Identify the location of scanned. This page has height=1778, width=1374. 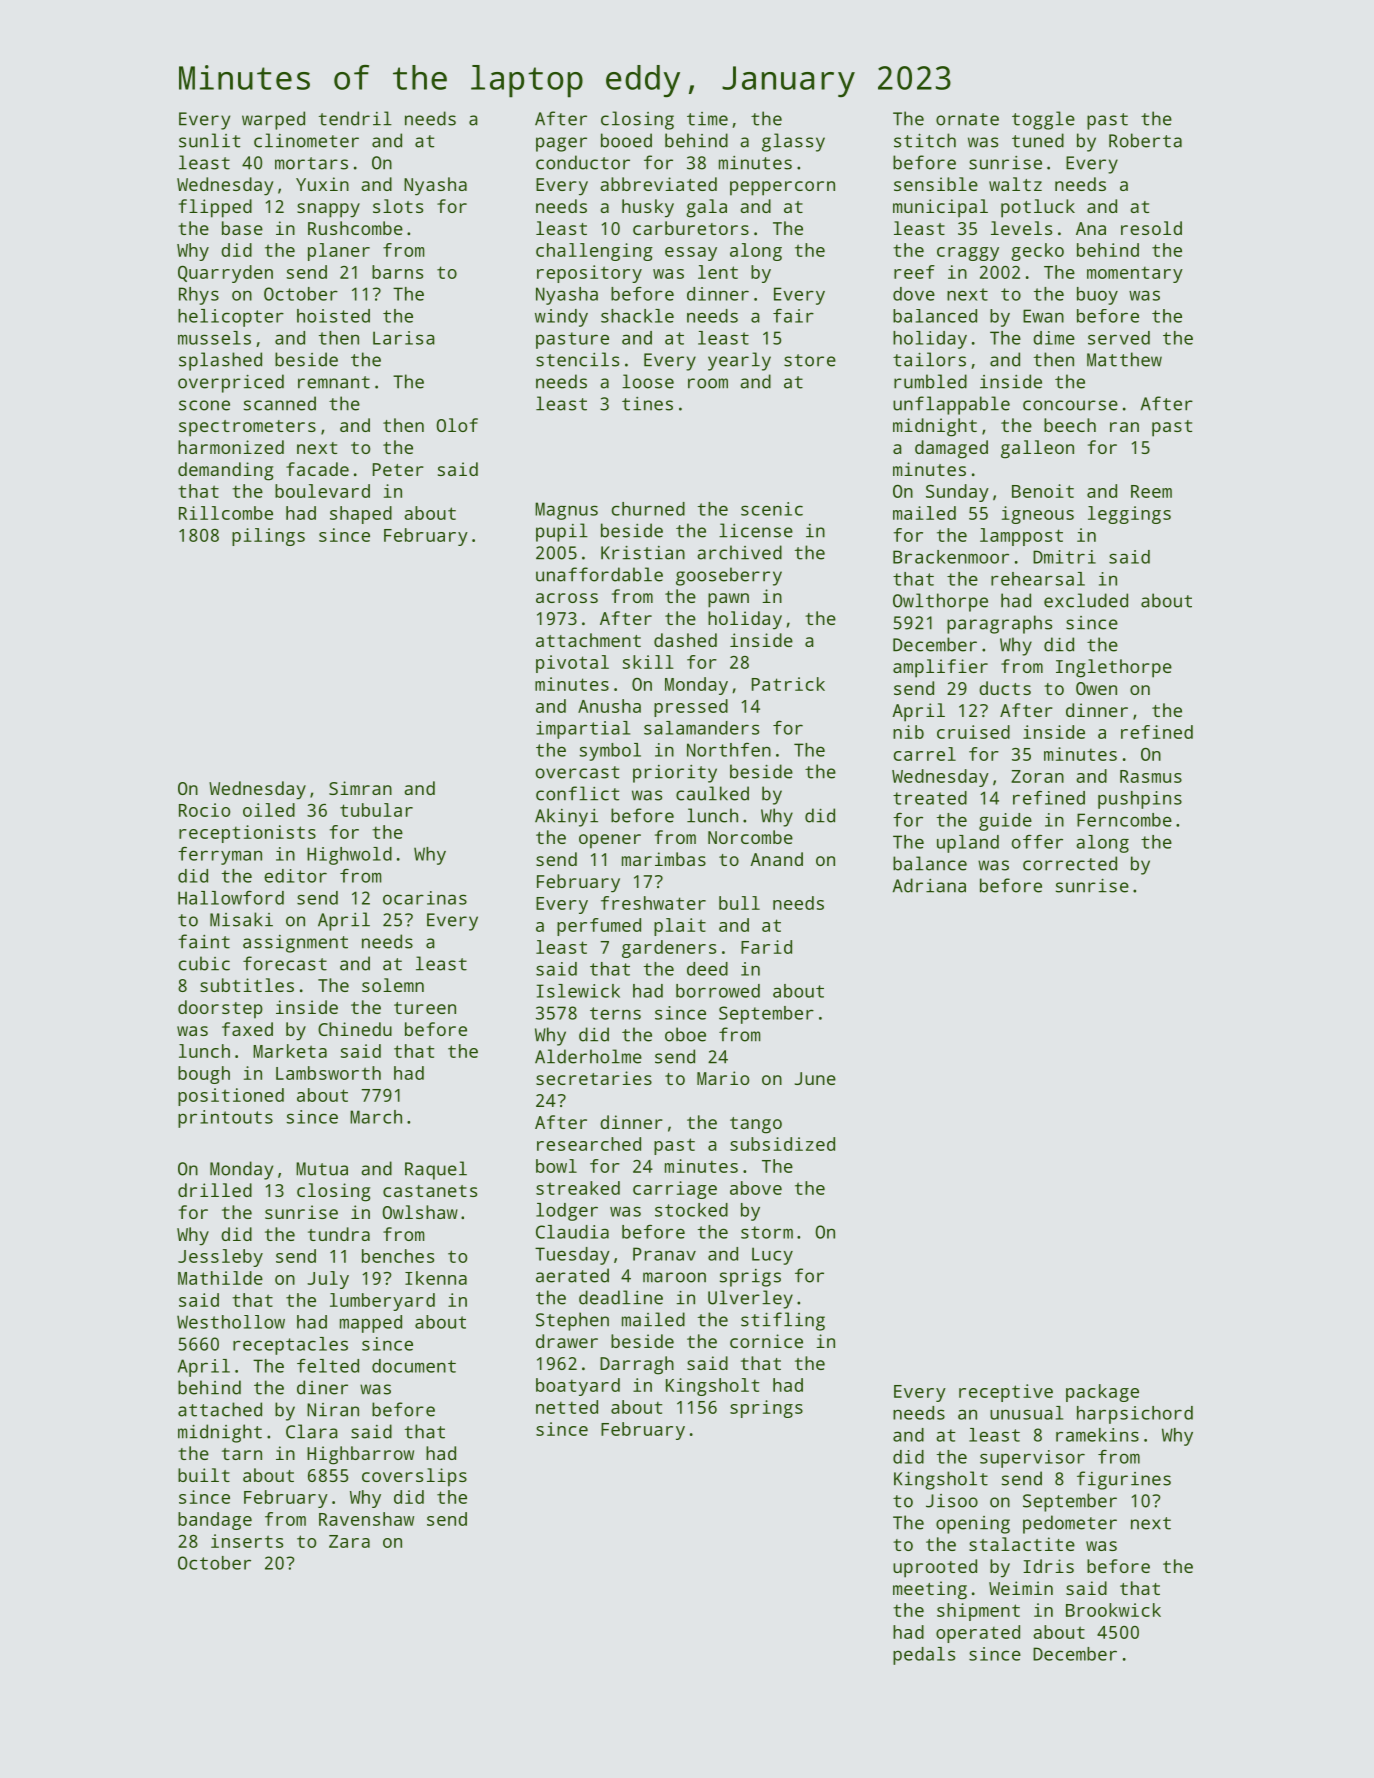
(280, 403).
